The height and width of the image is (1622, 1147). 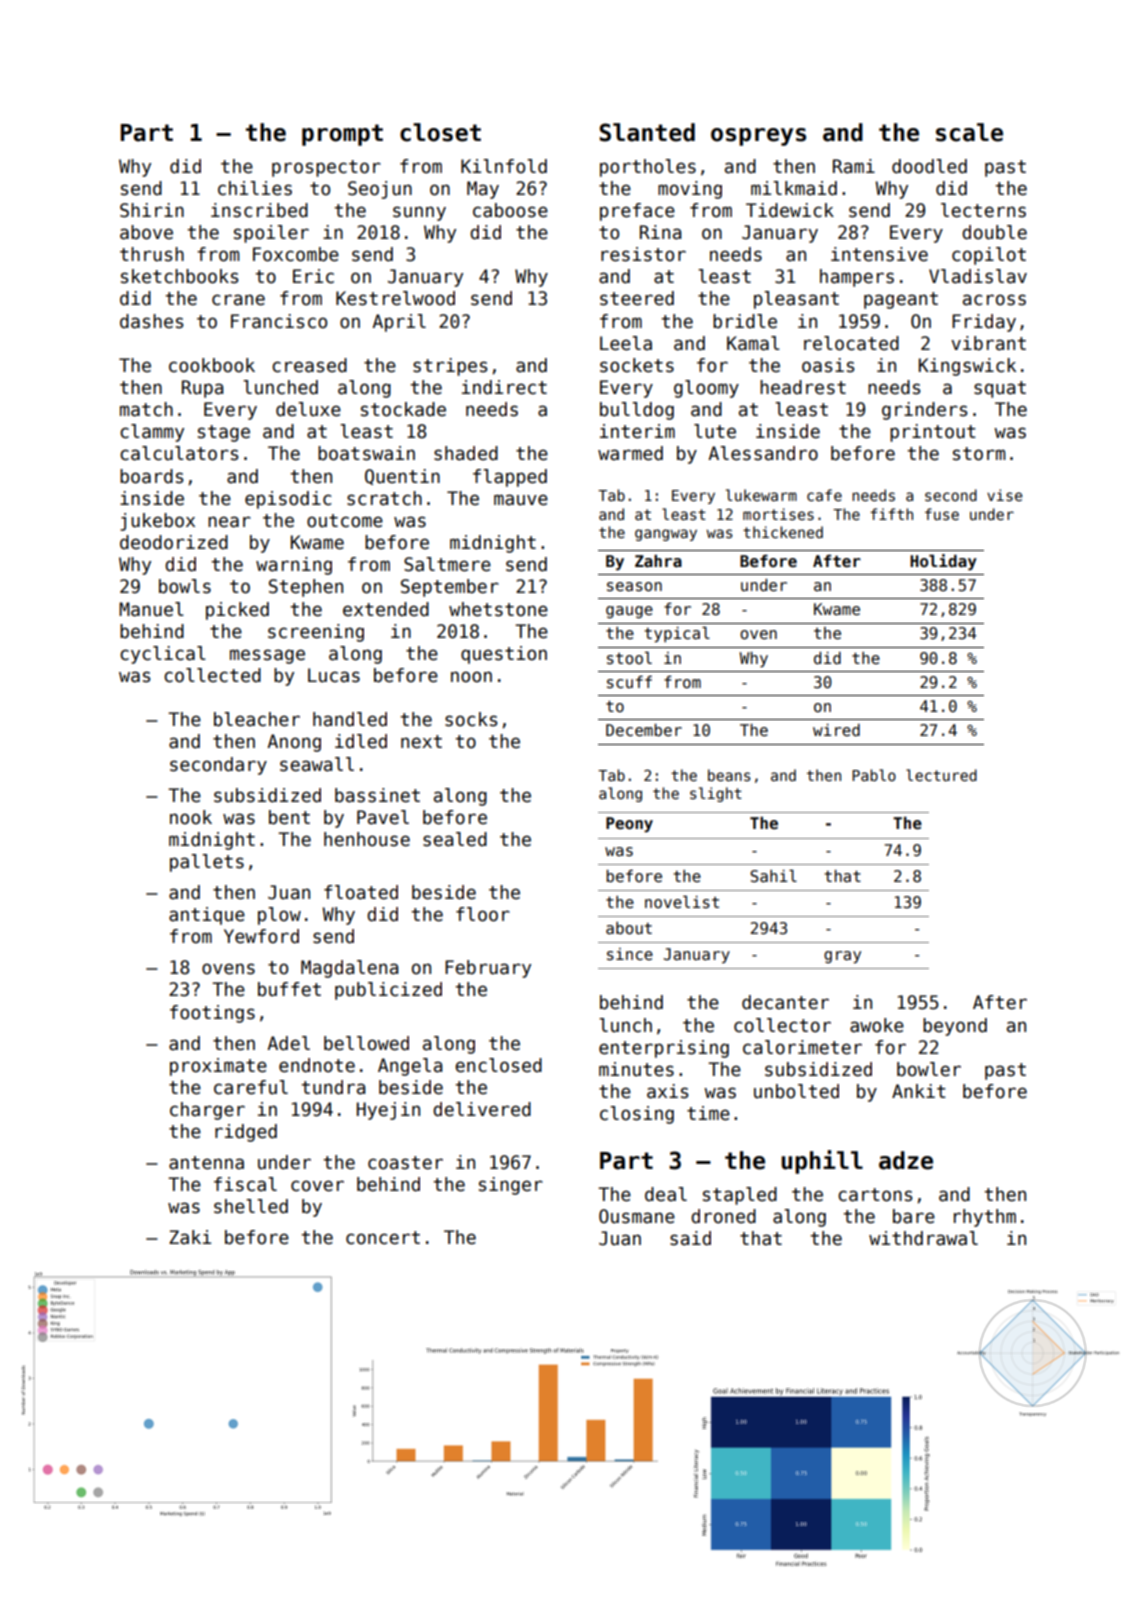 What do you see at coordinates (979, 454) in the image?
I see `storm` at bounding box center [979, 454].
